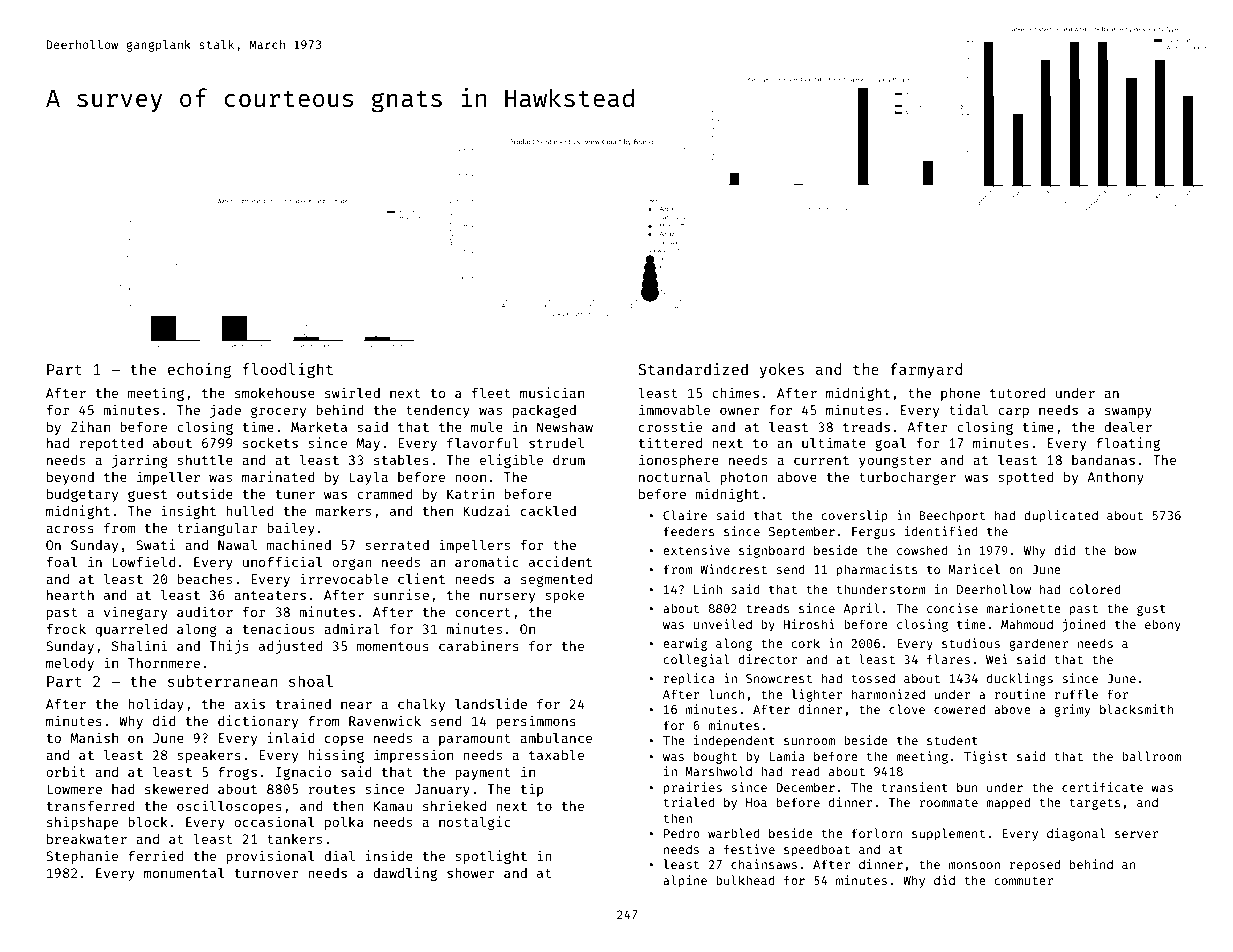 This screenshot has width=1233, height=952. I want to click on musician, so click(552, 392).
